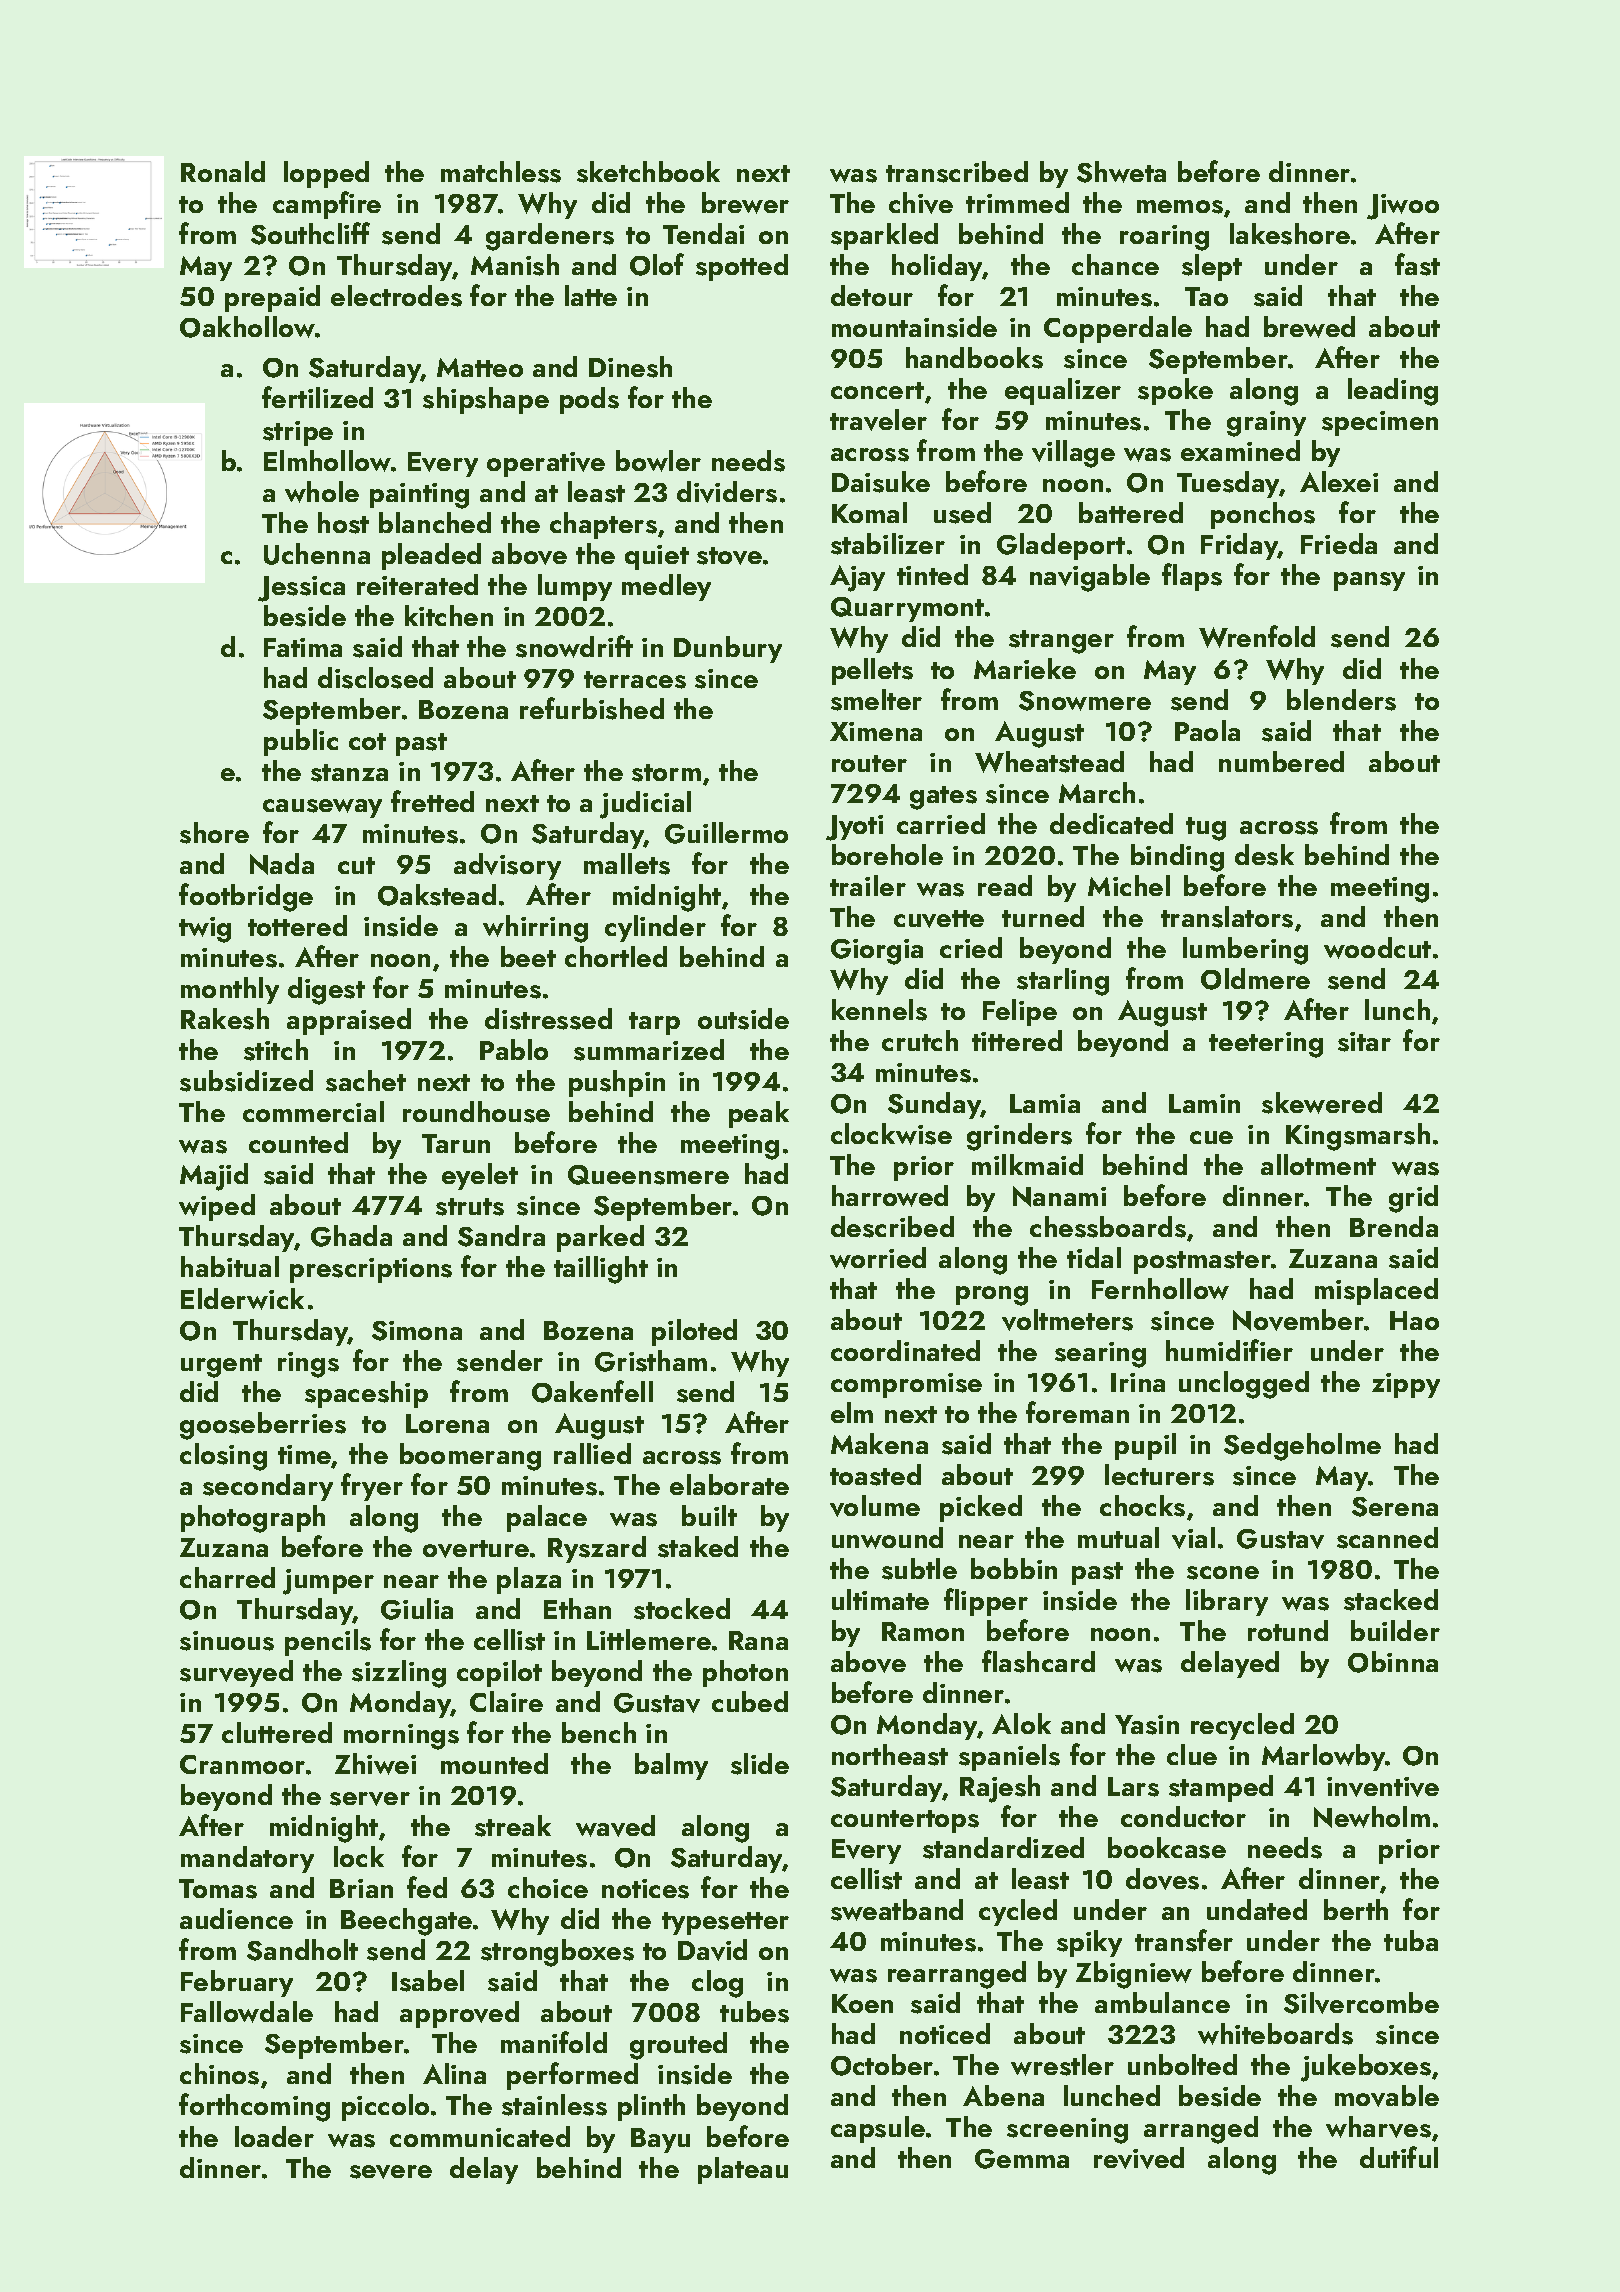 The image size is (1620, 2292). I want to click on Rakesh, so click(225, 1019).
